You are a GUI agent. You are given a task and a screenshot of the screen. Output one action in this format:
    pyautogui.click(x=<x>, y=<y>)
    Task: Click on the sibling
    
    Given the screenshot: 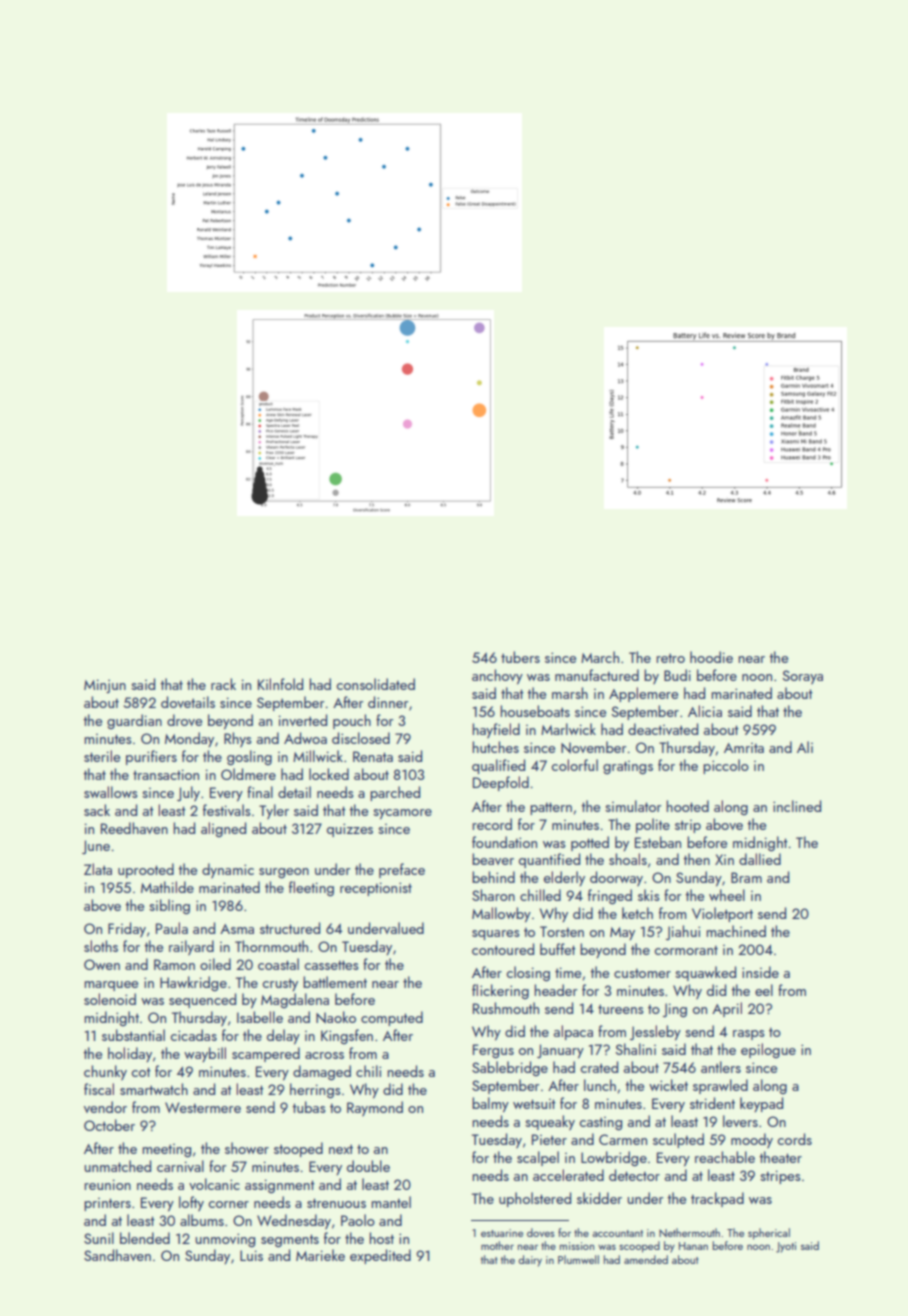 What is the action you would take?
    pyautogui.click(x=169, y=906)
